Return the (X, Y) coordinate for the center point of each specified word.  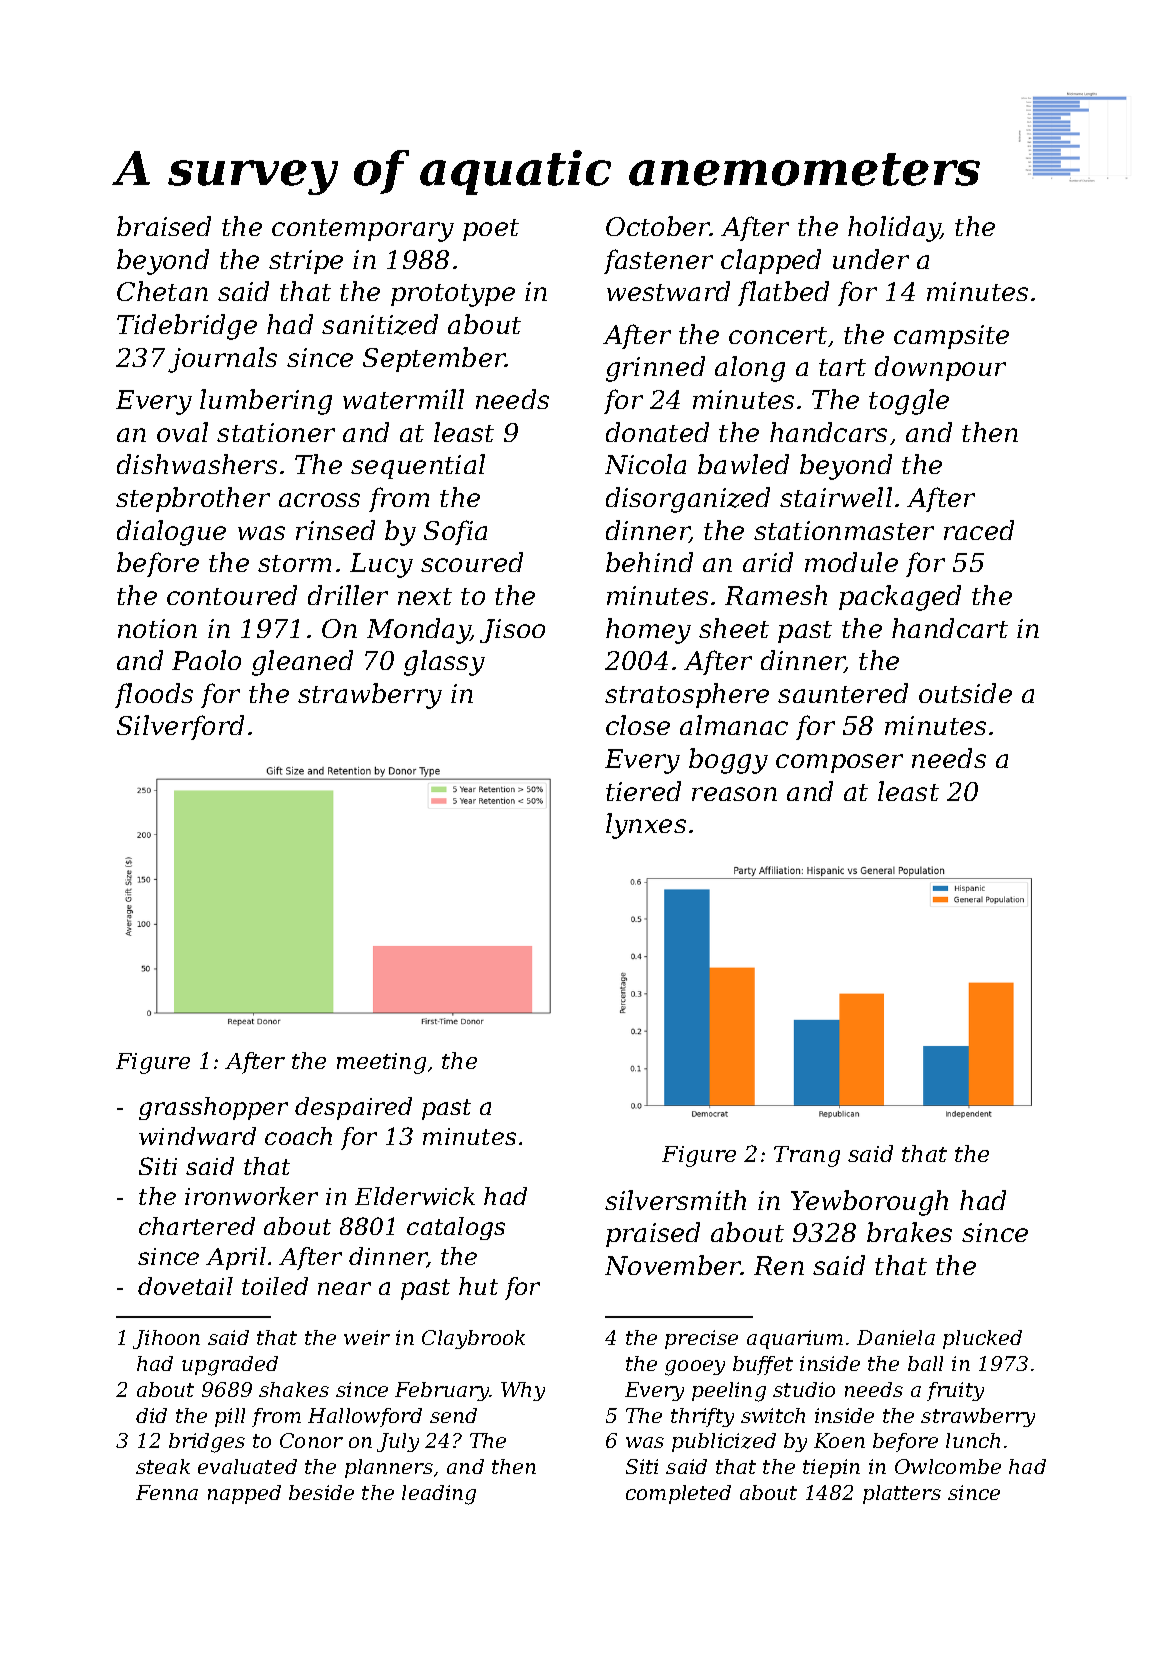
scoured (472, 562)
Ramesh (776, 595)
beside (321, 1492)
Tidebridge (187, 327)
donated (657, 432)
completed (678, 1494)
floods (154, 695)
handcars (828, 432)
